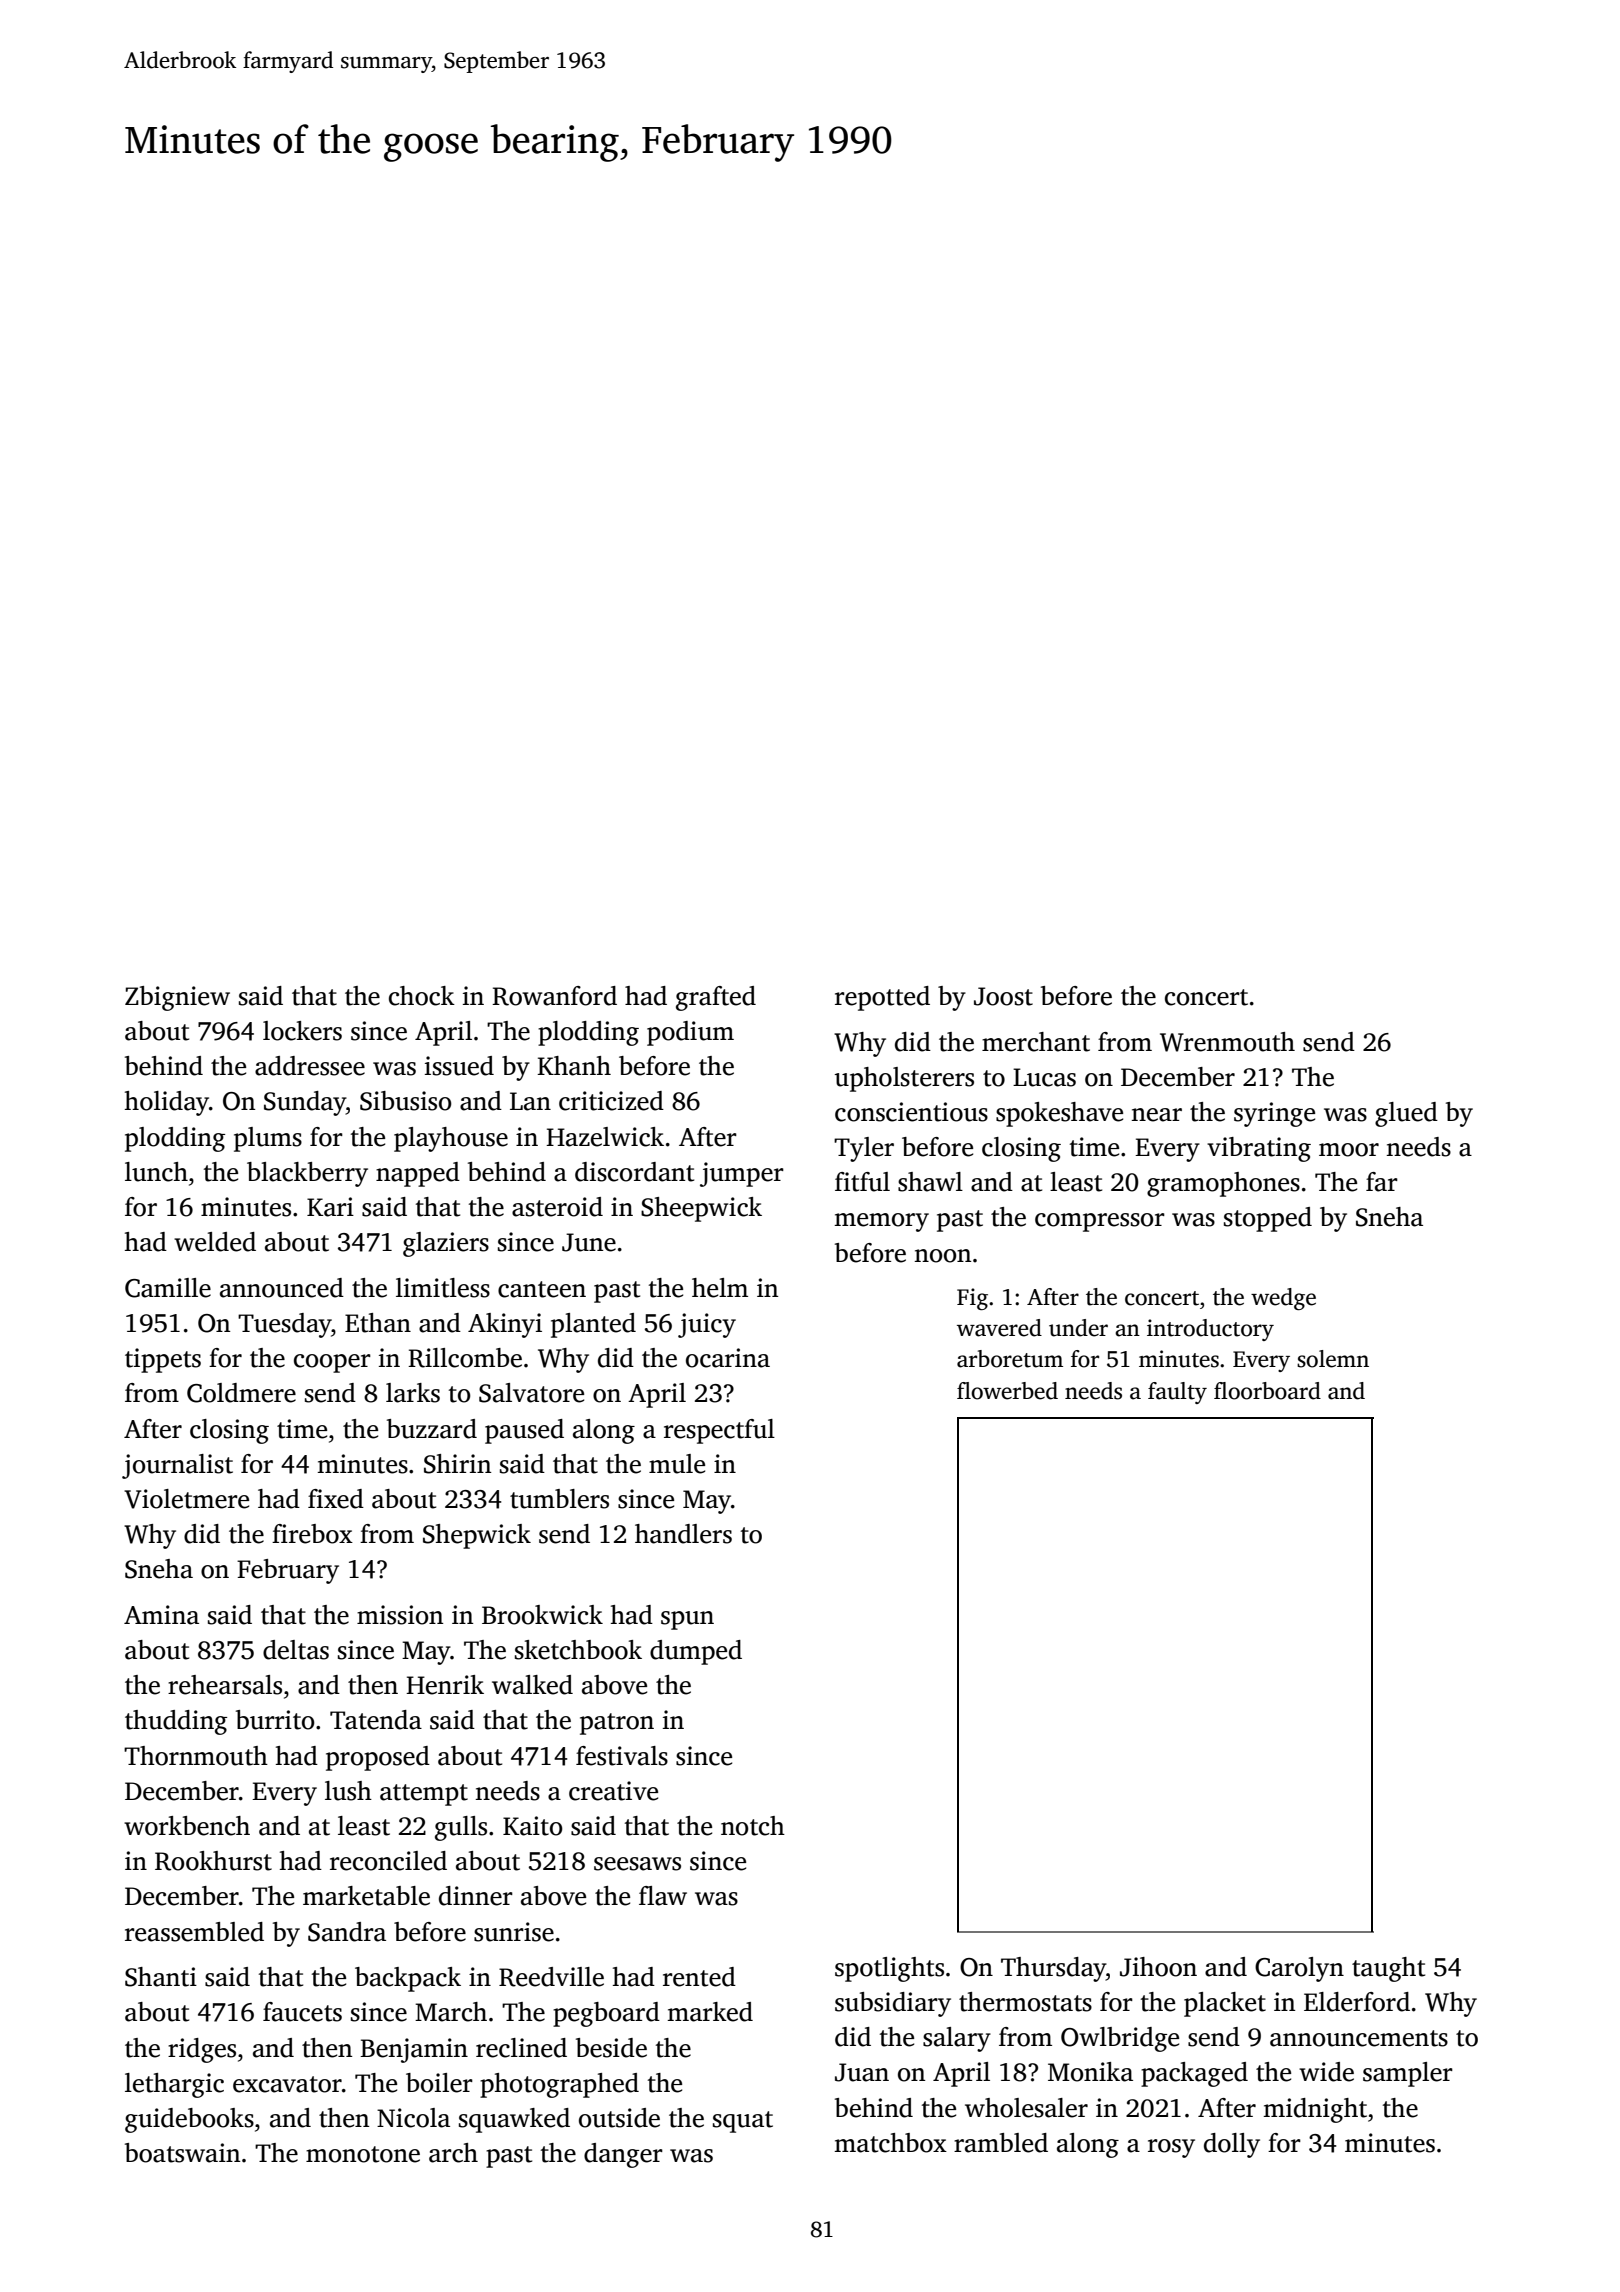 The image size is (1620, 2292). What do you see at coordinates (701, 1209) in the screenshot?
I see `Sheepwick` at bounding box center [701, 1209].
